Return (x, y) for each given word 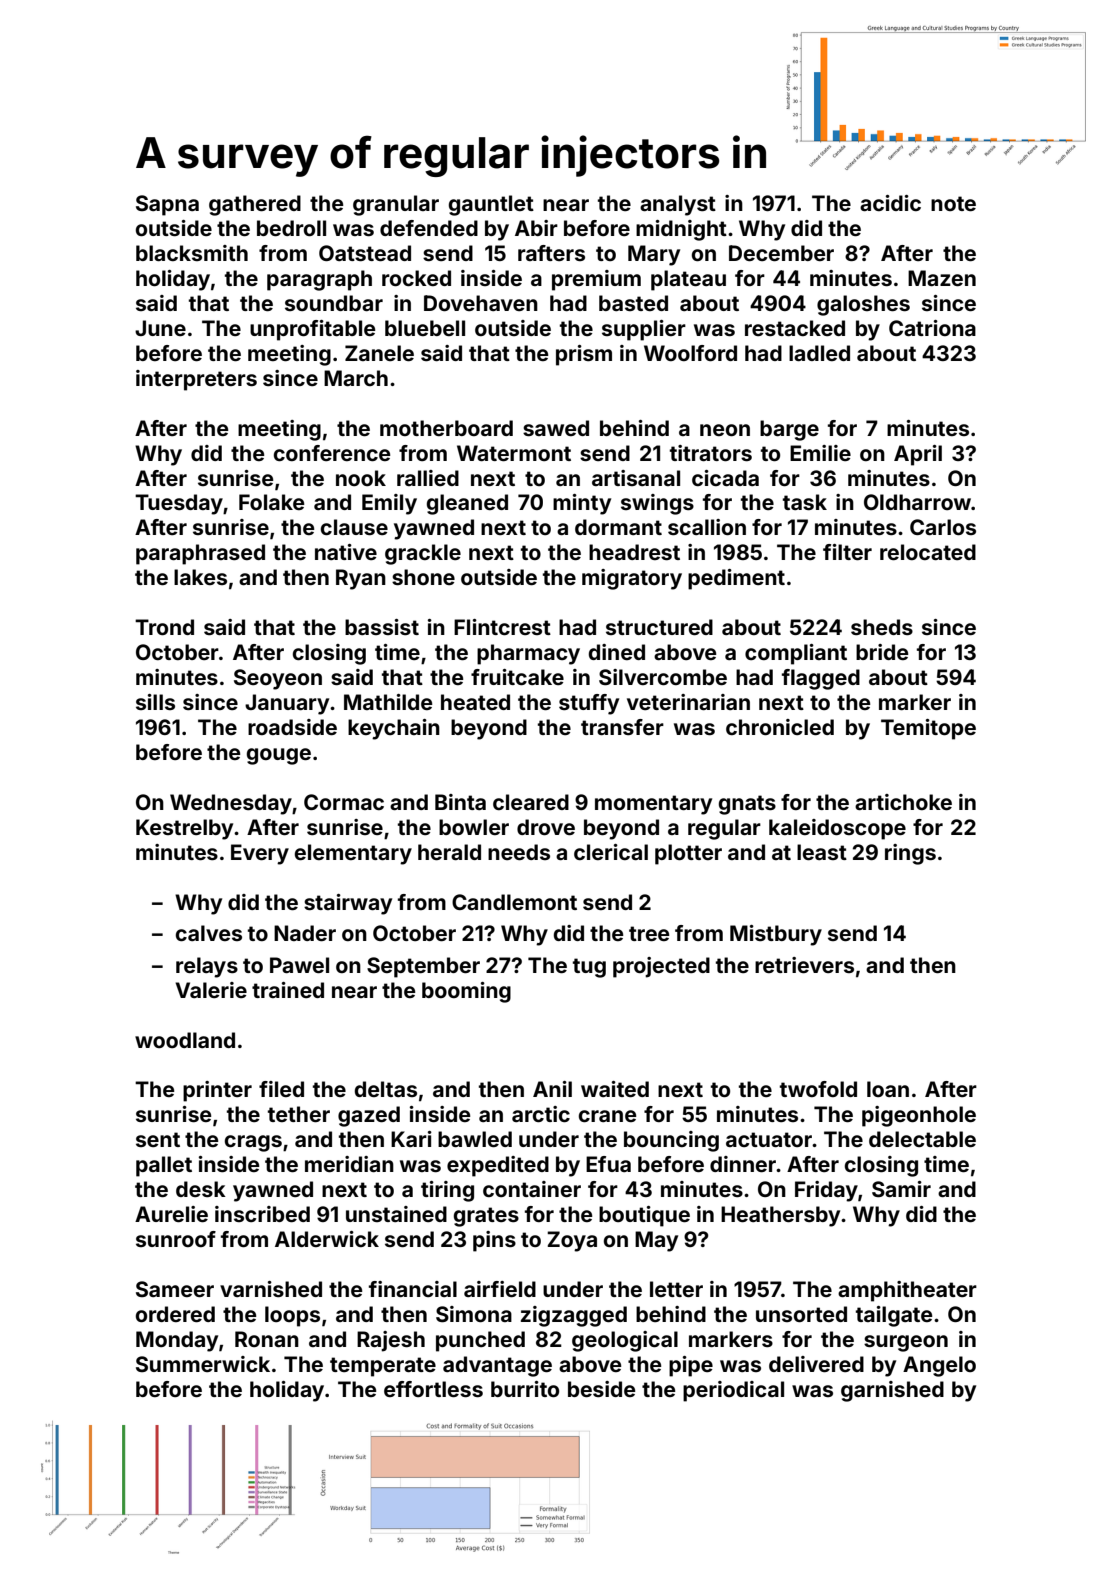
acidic (890, 203)
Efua (608, 1164)
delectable (922, 1139)
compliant (796, 654)
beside (601, 1389)
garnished (892, 1391)
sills (155, 702)
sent (158, 1139)
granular (396, 205)
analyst (678, 205)
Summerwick (203, 1364)
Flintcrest (502, 627)
